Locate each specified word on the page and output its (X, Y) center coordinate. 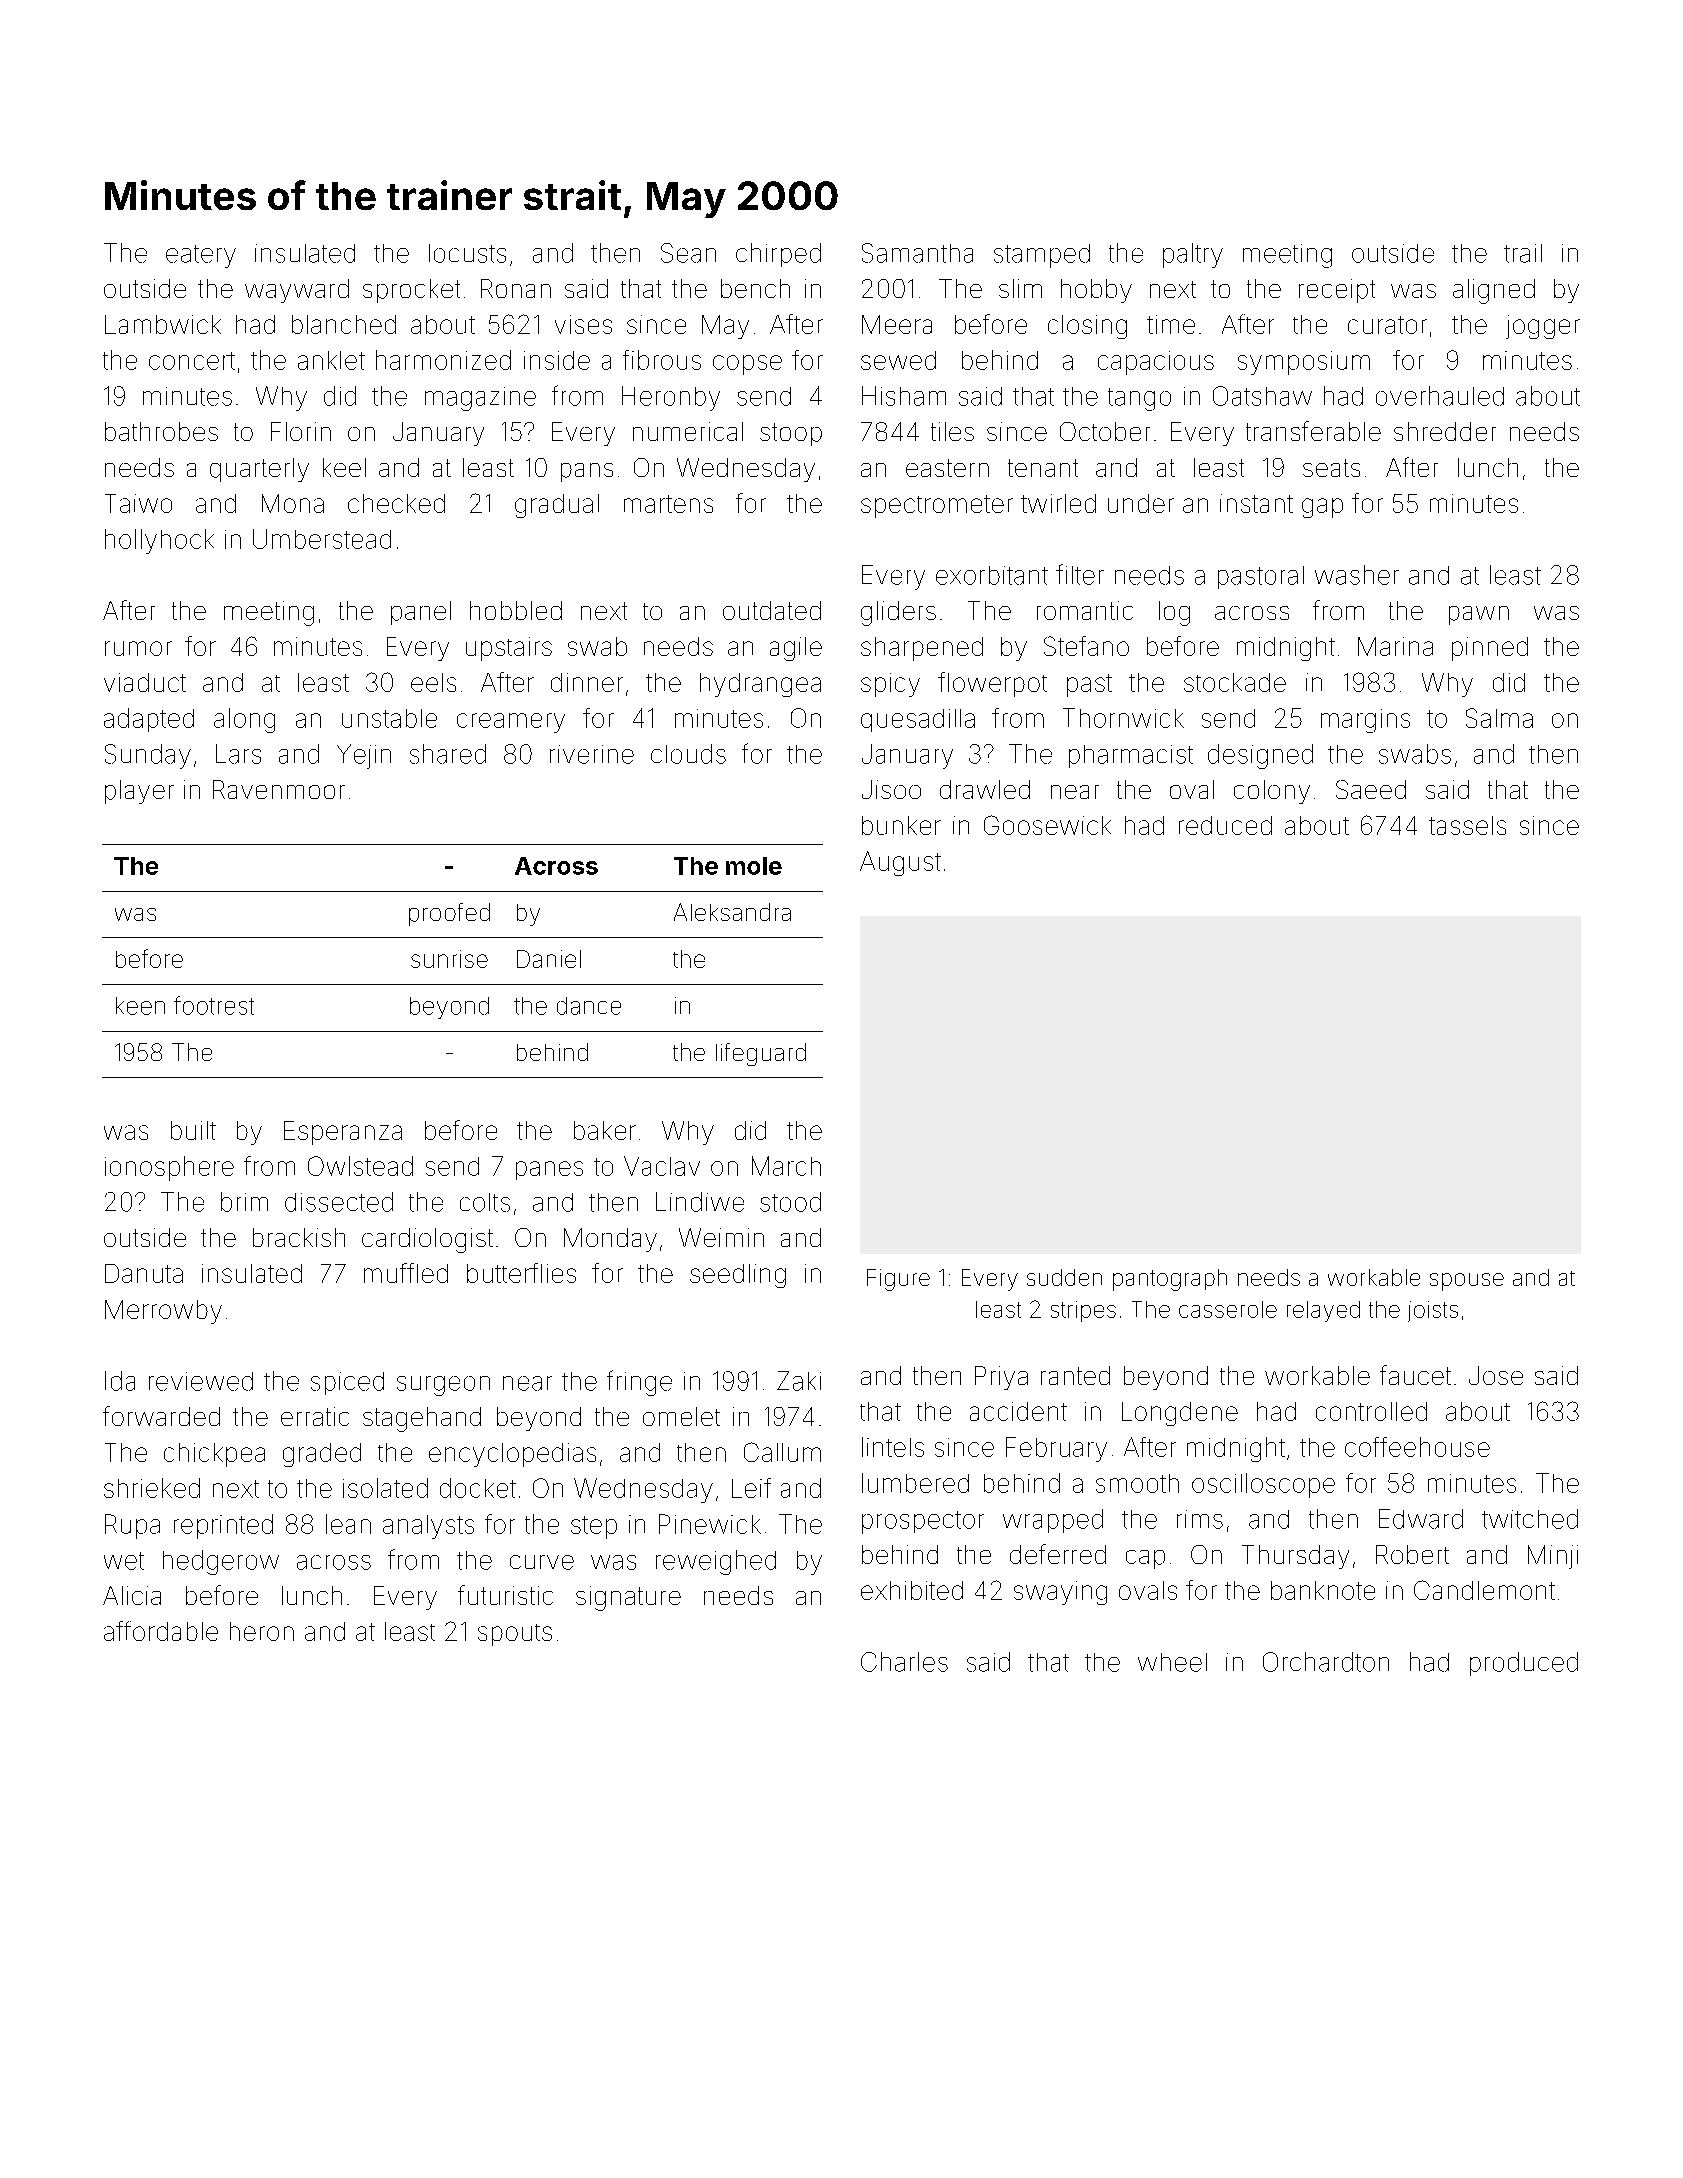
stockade (1235, 682)
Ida (120, 1381)
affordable (161, 1631)
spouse (1467, 1282)
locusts (467, 253)
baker (605, 1130)
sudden (1064, 1277)
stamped (1042, 256)
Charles (904, 1662)
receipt (1337, 291)
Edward (1421, 1519)
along (244, 720)
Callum (782, 1452)
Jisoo (891, 789)
